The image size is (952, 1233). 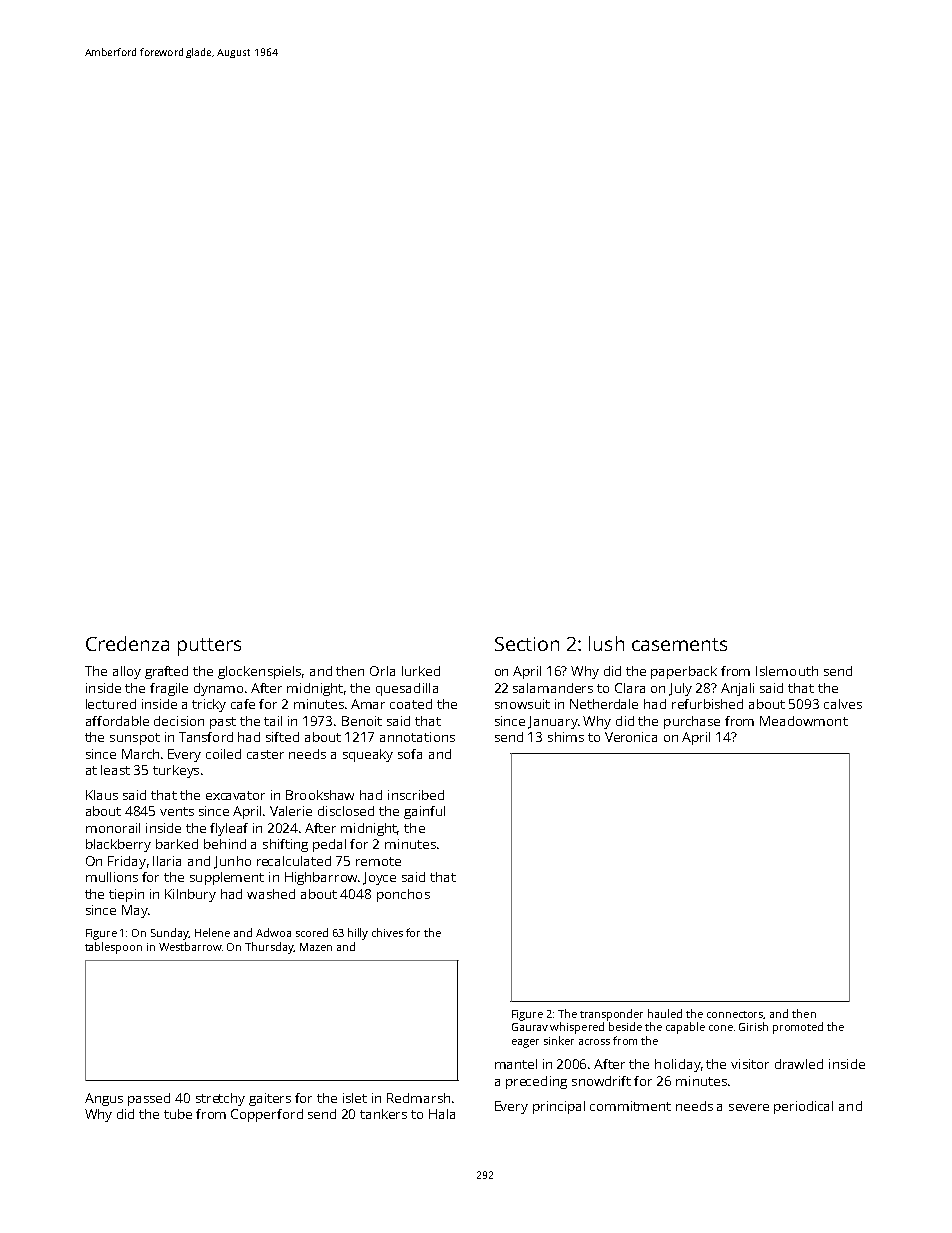 I want to click on commitment, so click(x=630, y=1106).
